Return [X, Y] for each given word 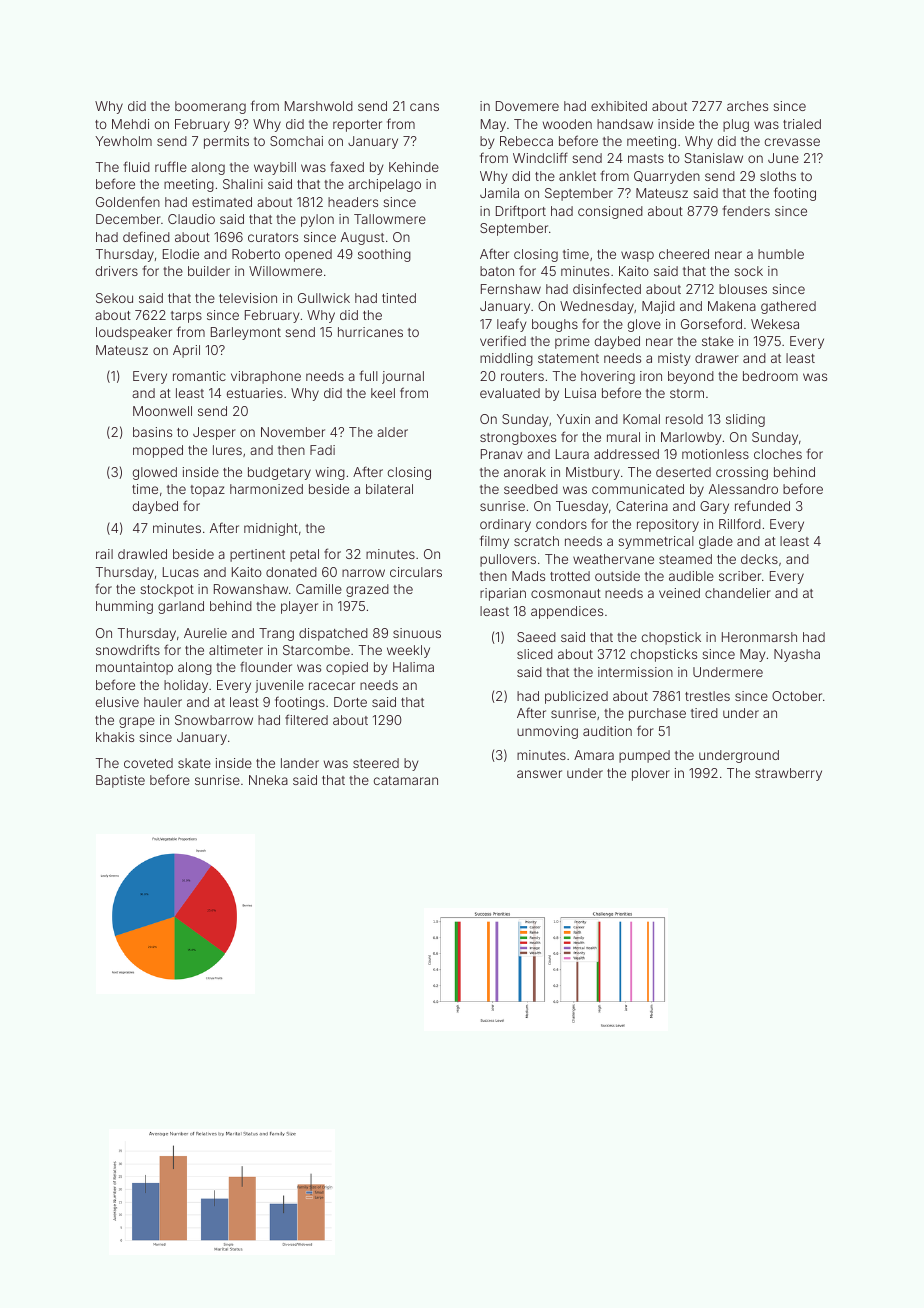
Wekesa [775, 324]
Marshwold [319, 106]
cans [424, 107]
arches [747, 106]
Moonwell [162, 411]
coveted [148, 763]
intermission [635, 672]
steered [376, 763]
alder [392, 432]
